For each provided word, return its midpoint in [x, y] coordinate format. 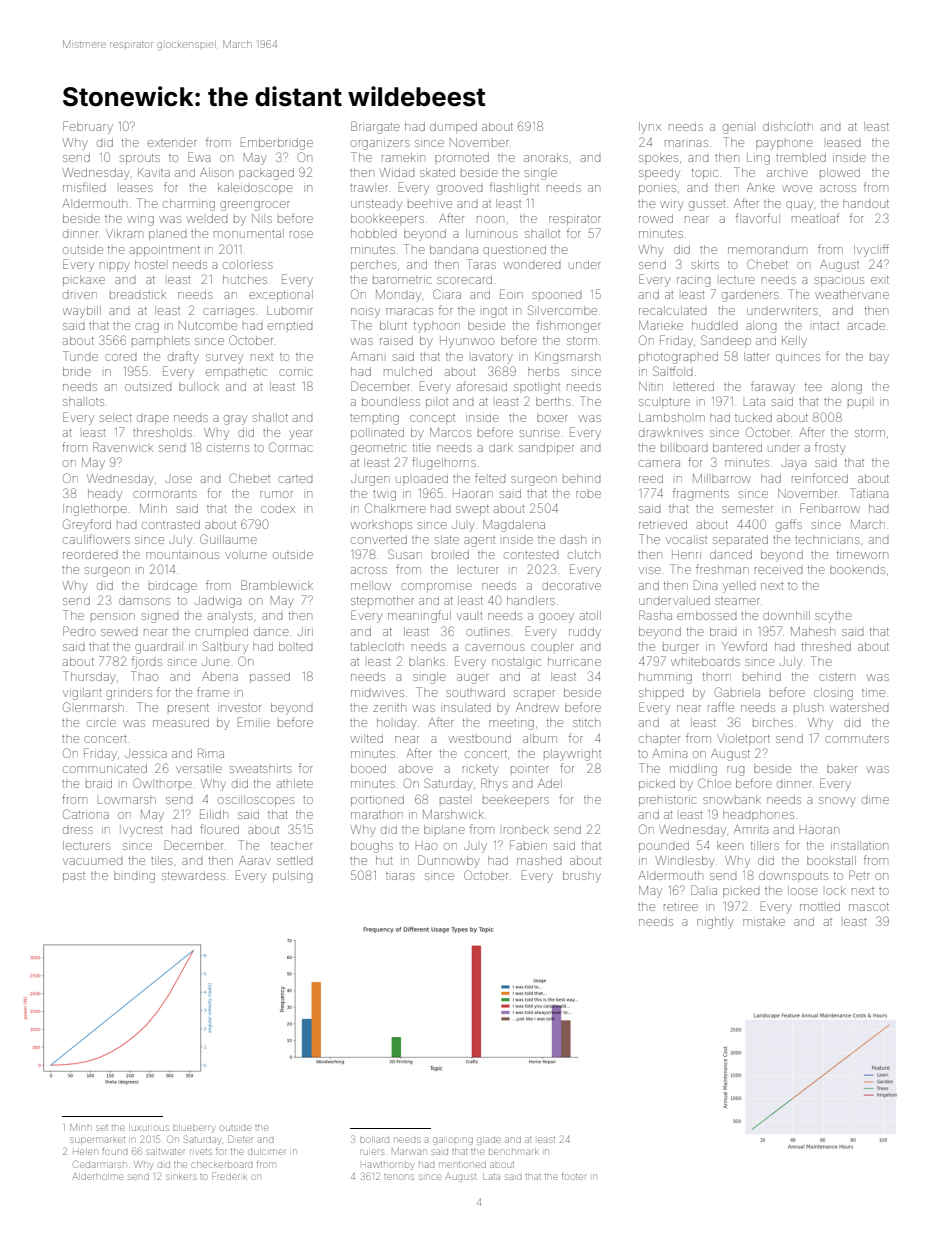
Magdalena [514, 526]
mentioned [462, 1165]
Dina [705, 585]
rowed [656, 219]
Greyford [87, 525]
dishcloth [788, 126]
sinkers [181, 1177]
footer [574, 1176]
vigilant [82, 694]
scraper [534, 694]
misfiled [84, 187]
